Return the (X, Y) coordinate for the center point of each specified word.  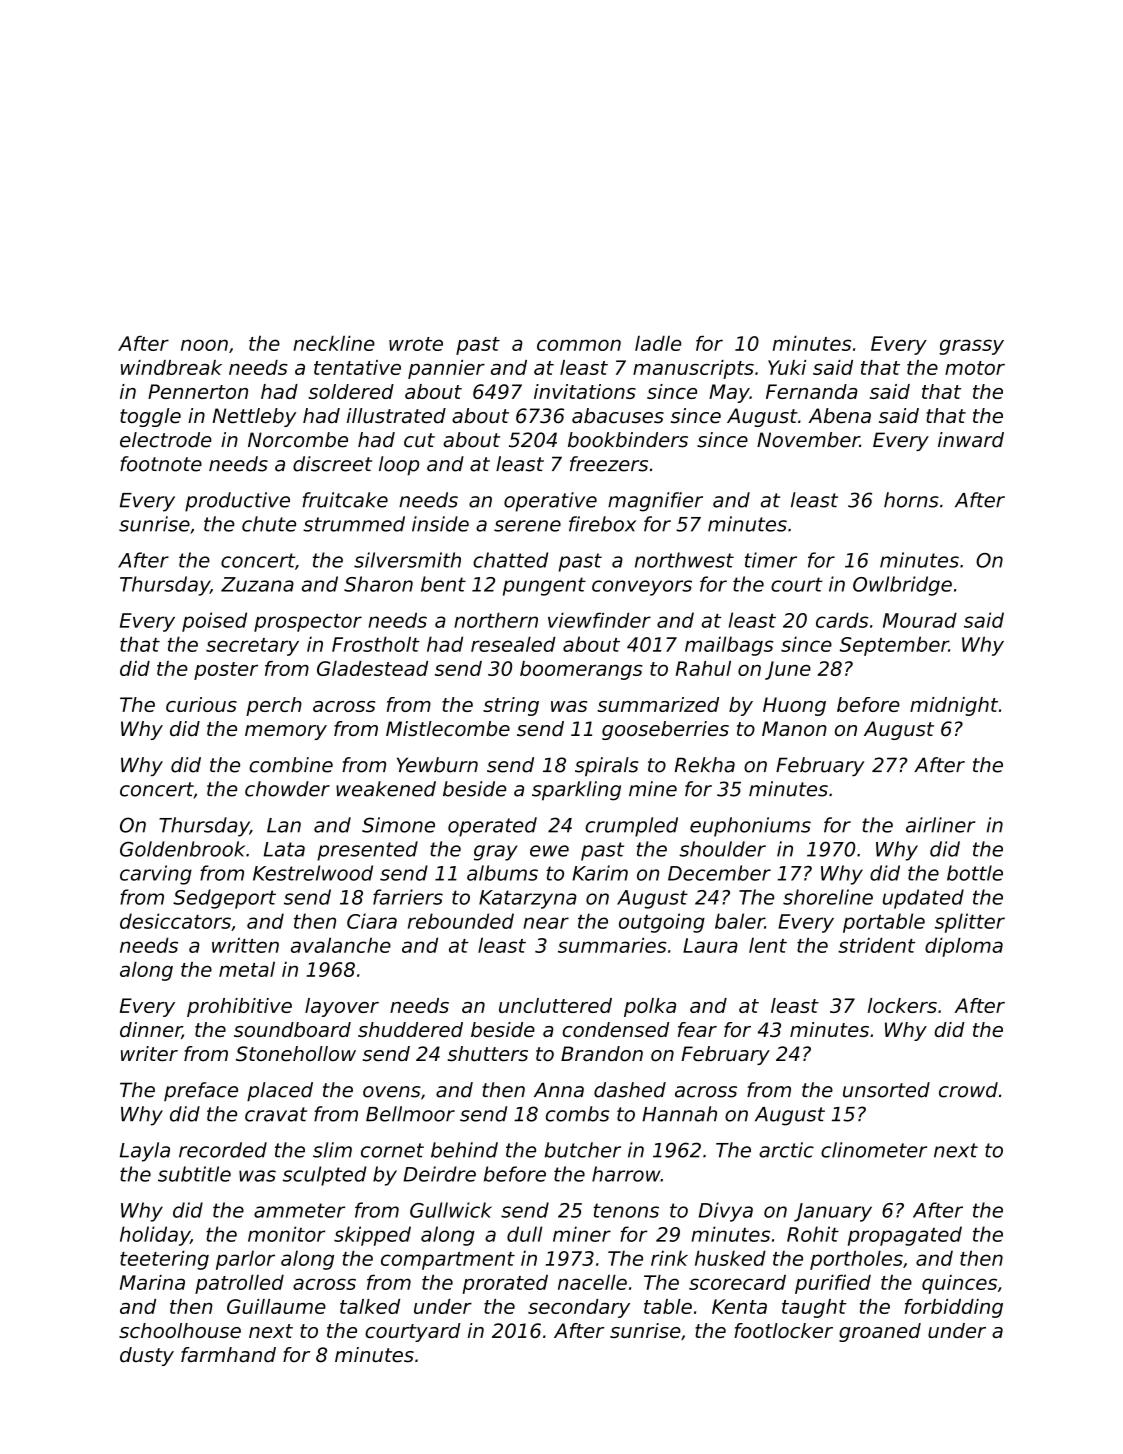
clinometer (874, 1150)
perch (274, 706)
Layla (145, 1152)
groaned (880, 1332)
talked (370, 1306)
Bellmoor (410, 1114)
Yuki (787, 367)
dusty (147, 1356)
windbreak (171, 367)
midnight (954, 706)
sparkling (576, 791)
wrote (416, 344)
